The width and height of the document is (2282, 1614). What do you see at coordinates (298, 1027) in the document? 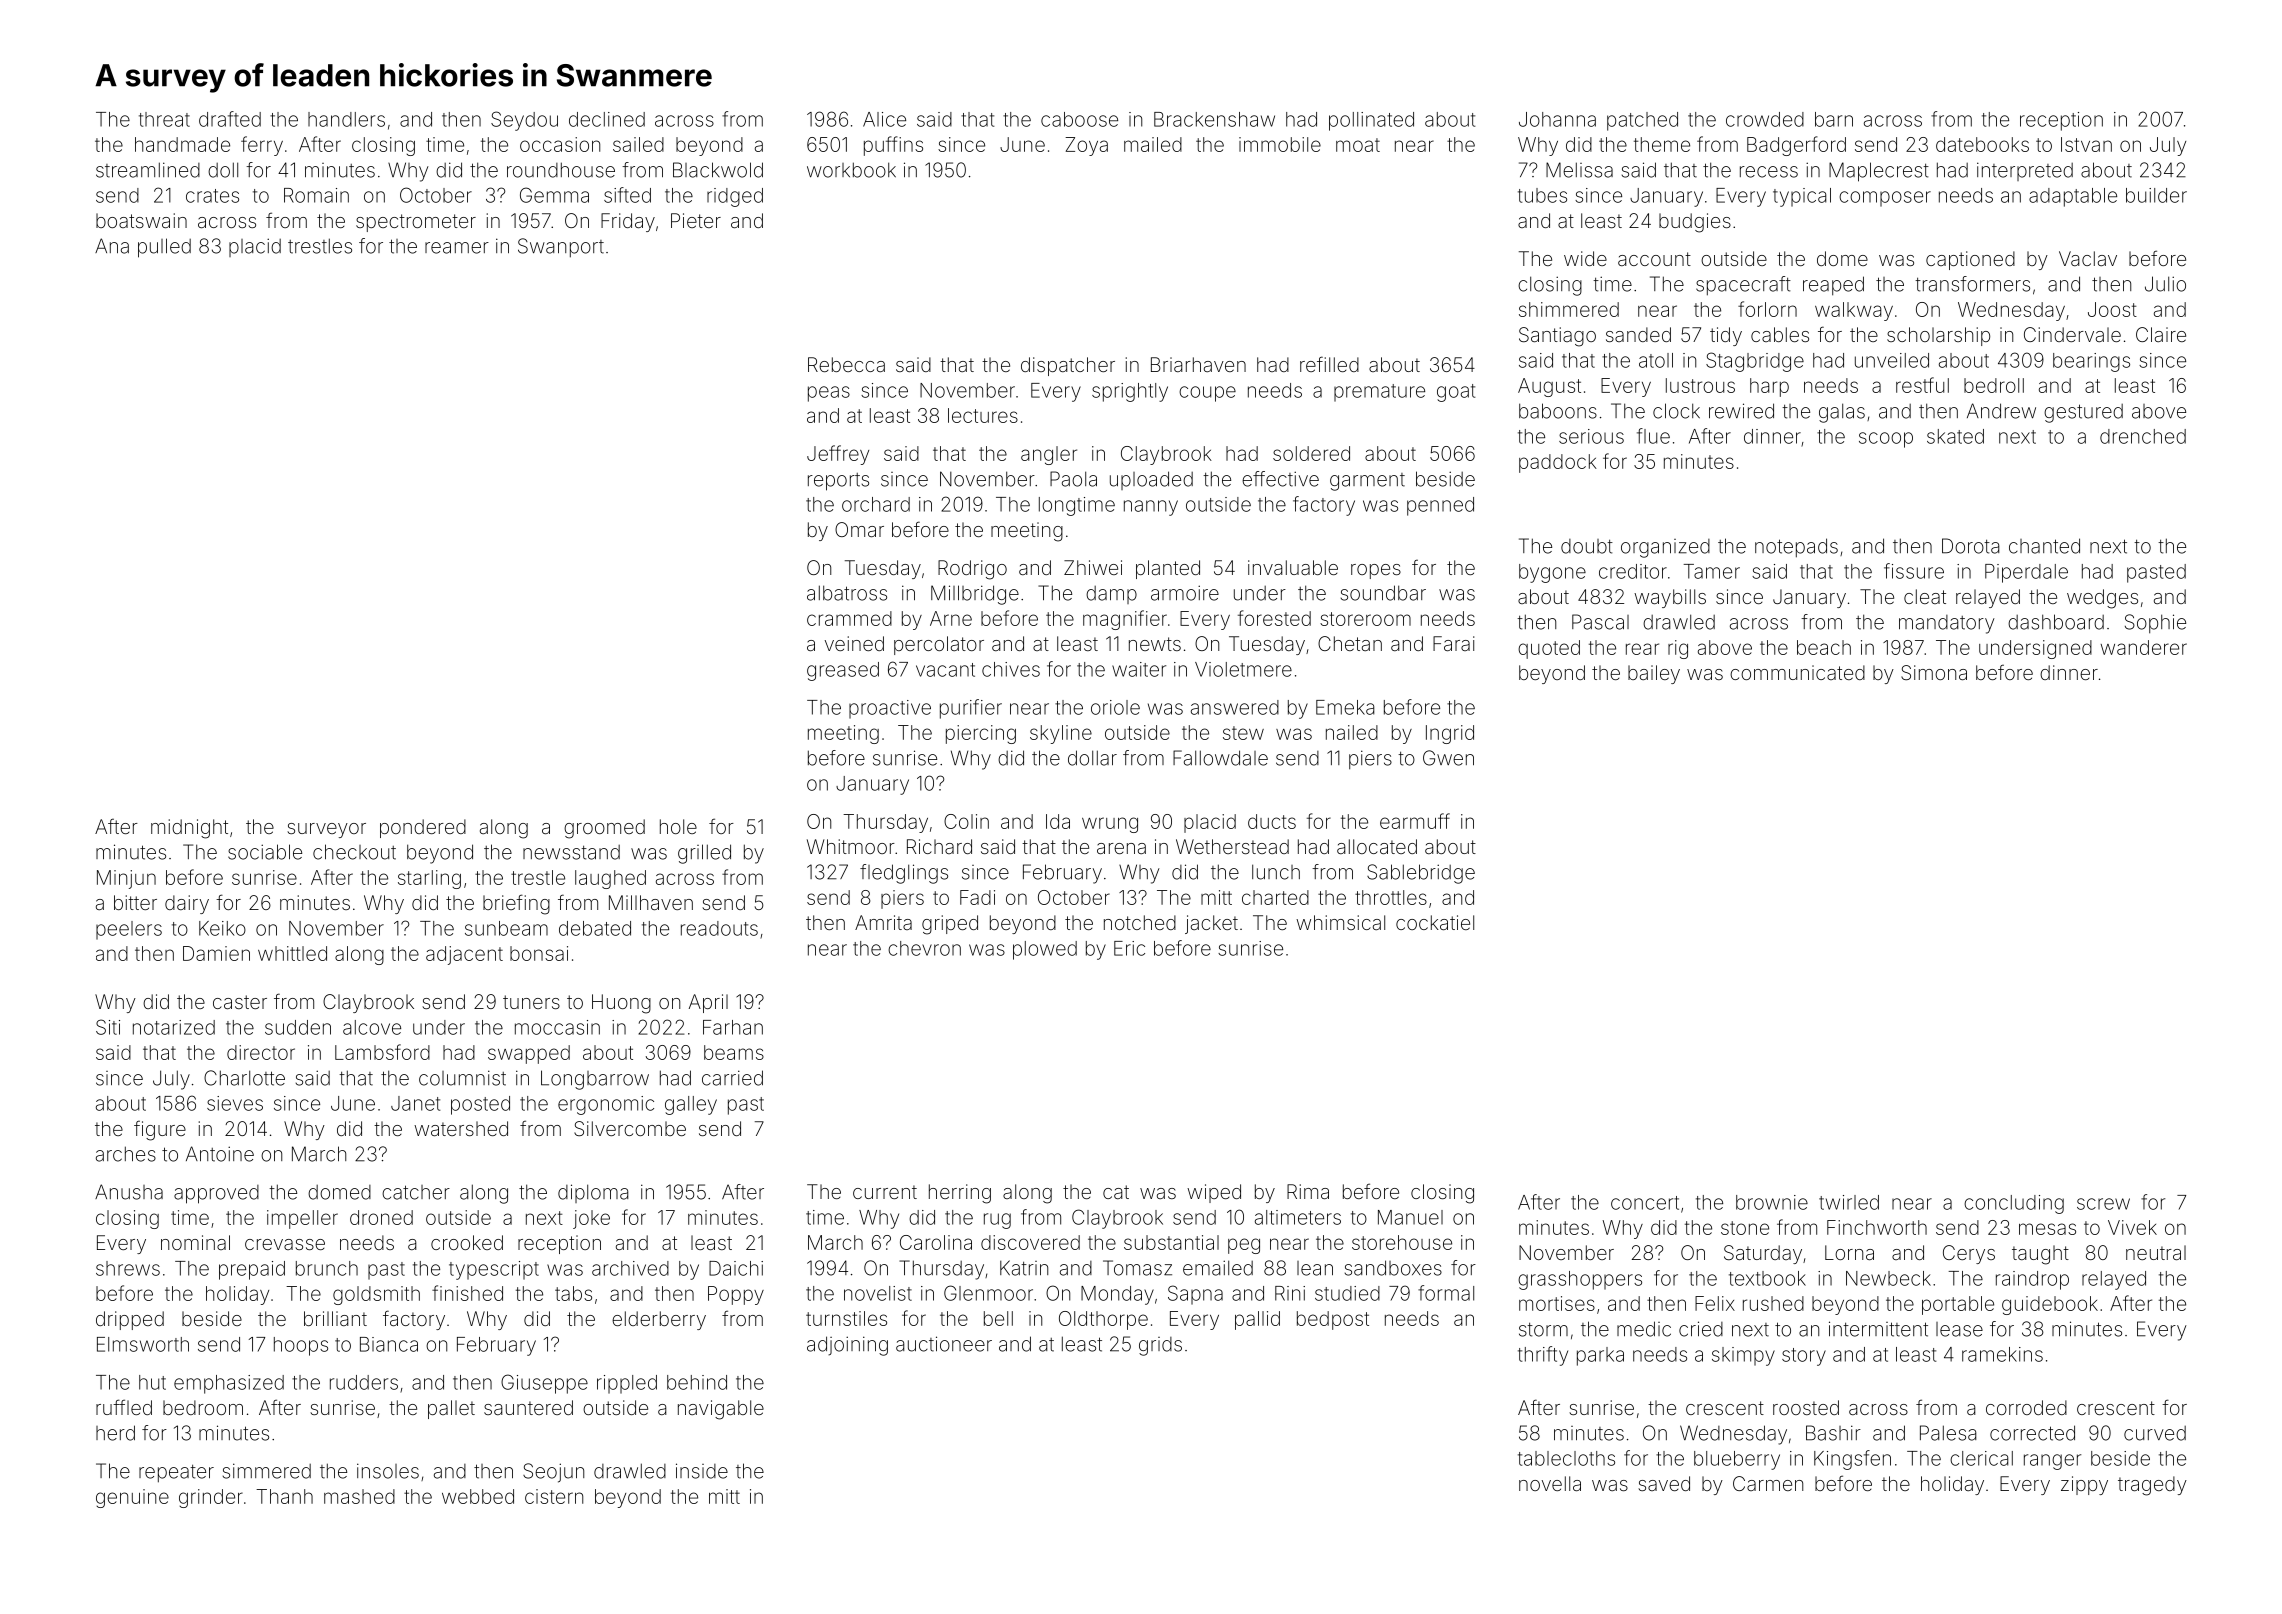
I see `sudden` at bounding box center [298, 1027].
